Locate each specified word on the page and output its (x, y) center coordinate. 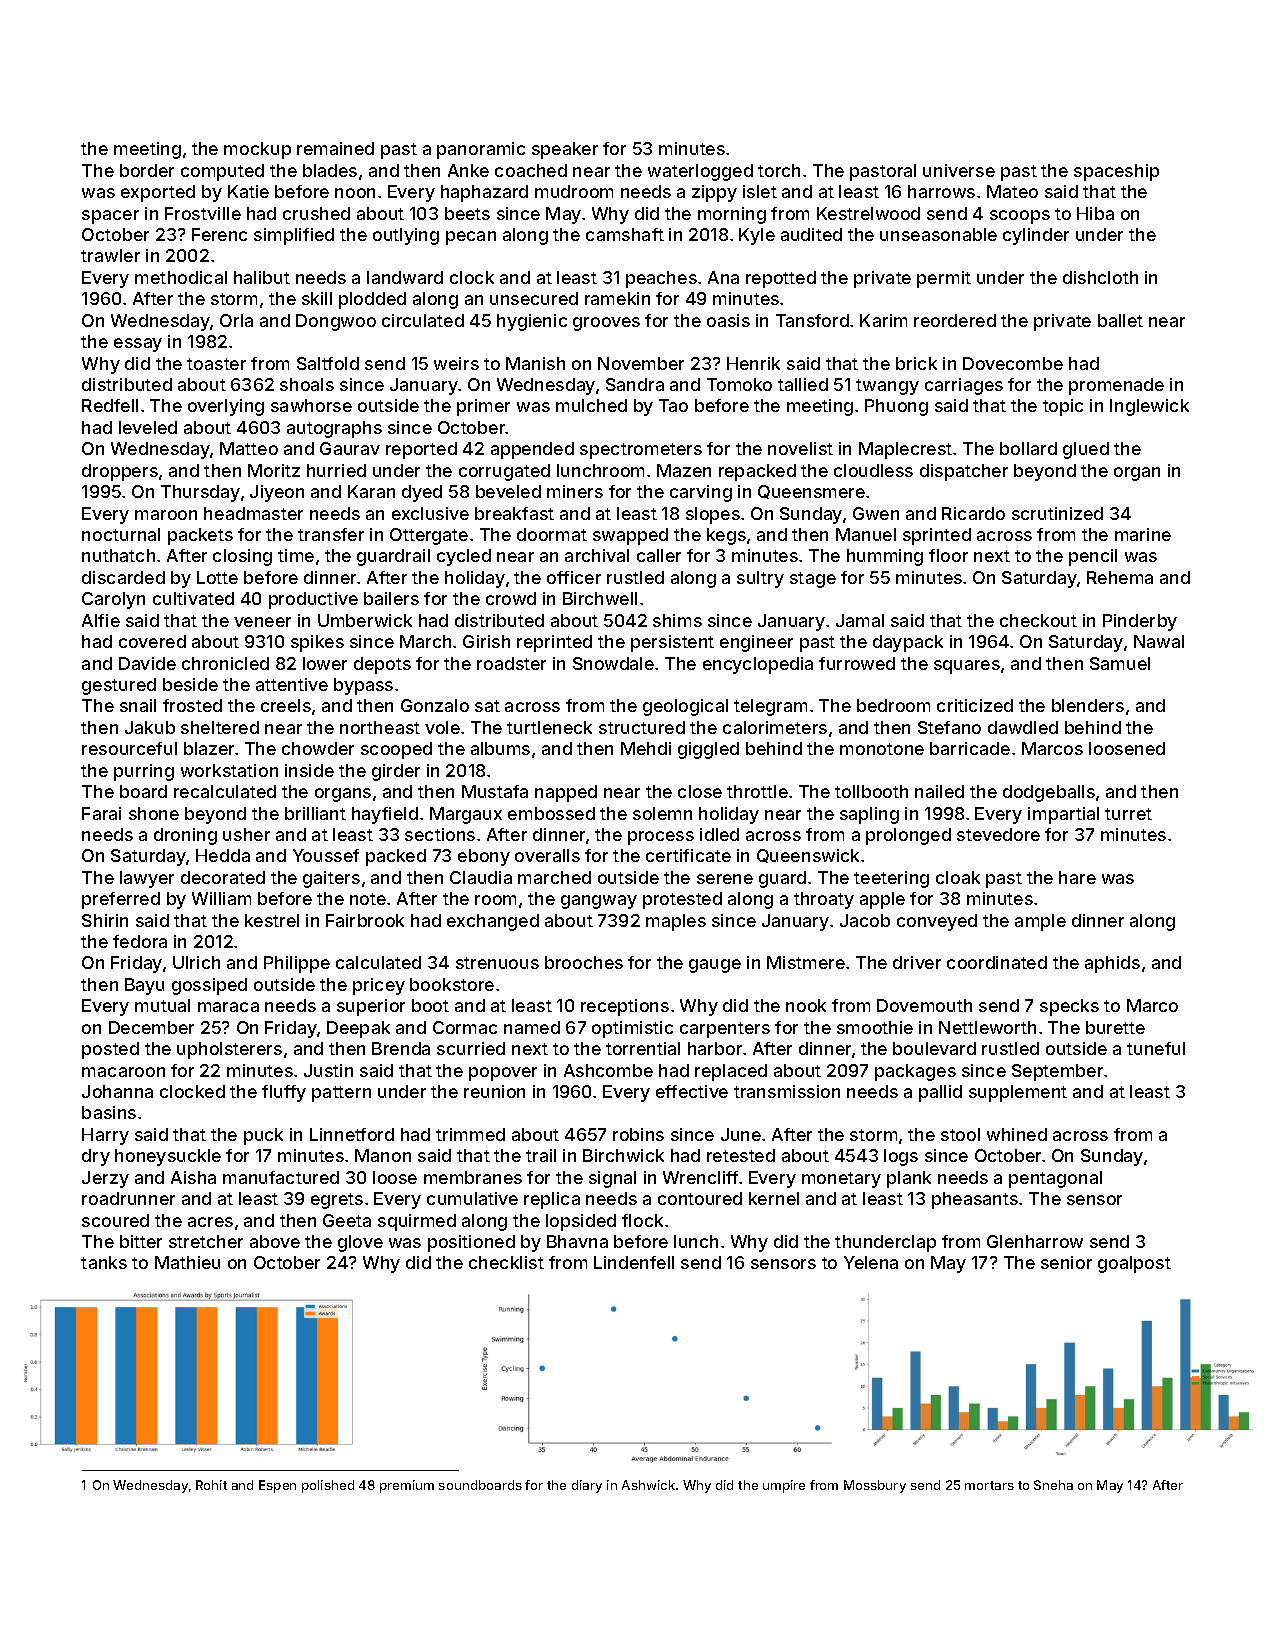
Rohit (211, 1485)
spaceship (1116, 172)
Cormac (465, 1027)
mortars (989, 1485)
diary (587, 1486)
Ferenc (219, 234)
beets (467, 213)
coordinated (997, 962)
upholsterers (229, 1050)
